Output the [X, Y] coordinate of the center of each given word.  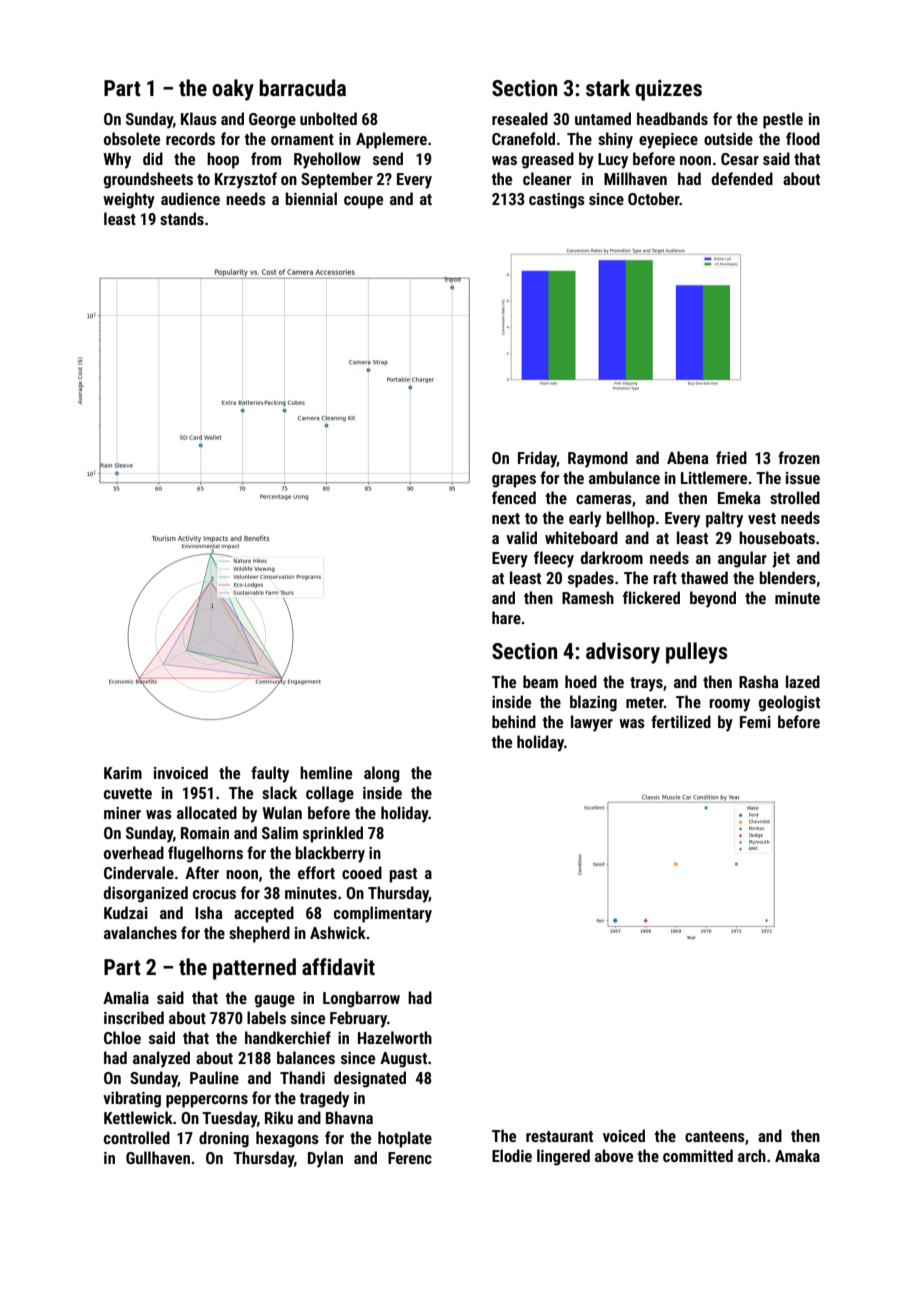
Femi [755, 722]
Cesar [740, 159]
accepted [264, 914]
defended [742, 178]
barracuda [302, 87]
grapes [514, 481]
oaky [233, 90]
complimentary [383, 914]
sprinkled [333, 834]
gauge [275, 1001]
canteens [715, 1136]
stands [182, 218]
